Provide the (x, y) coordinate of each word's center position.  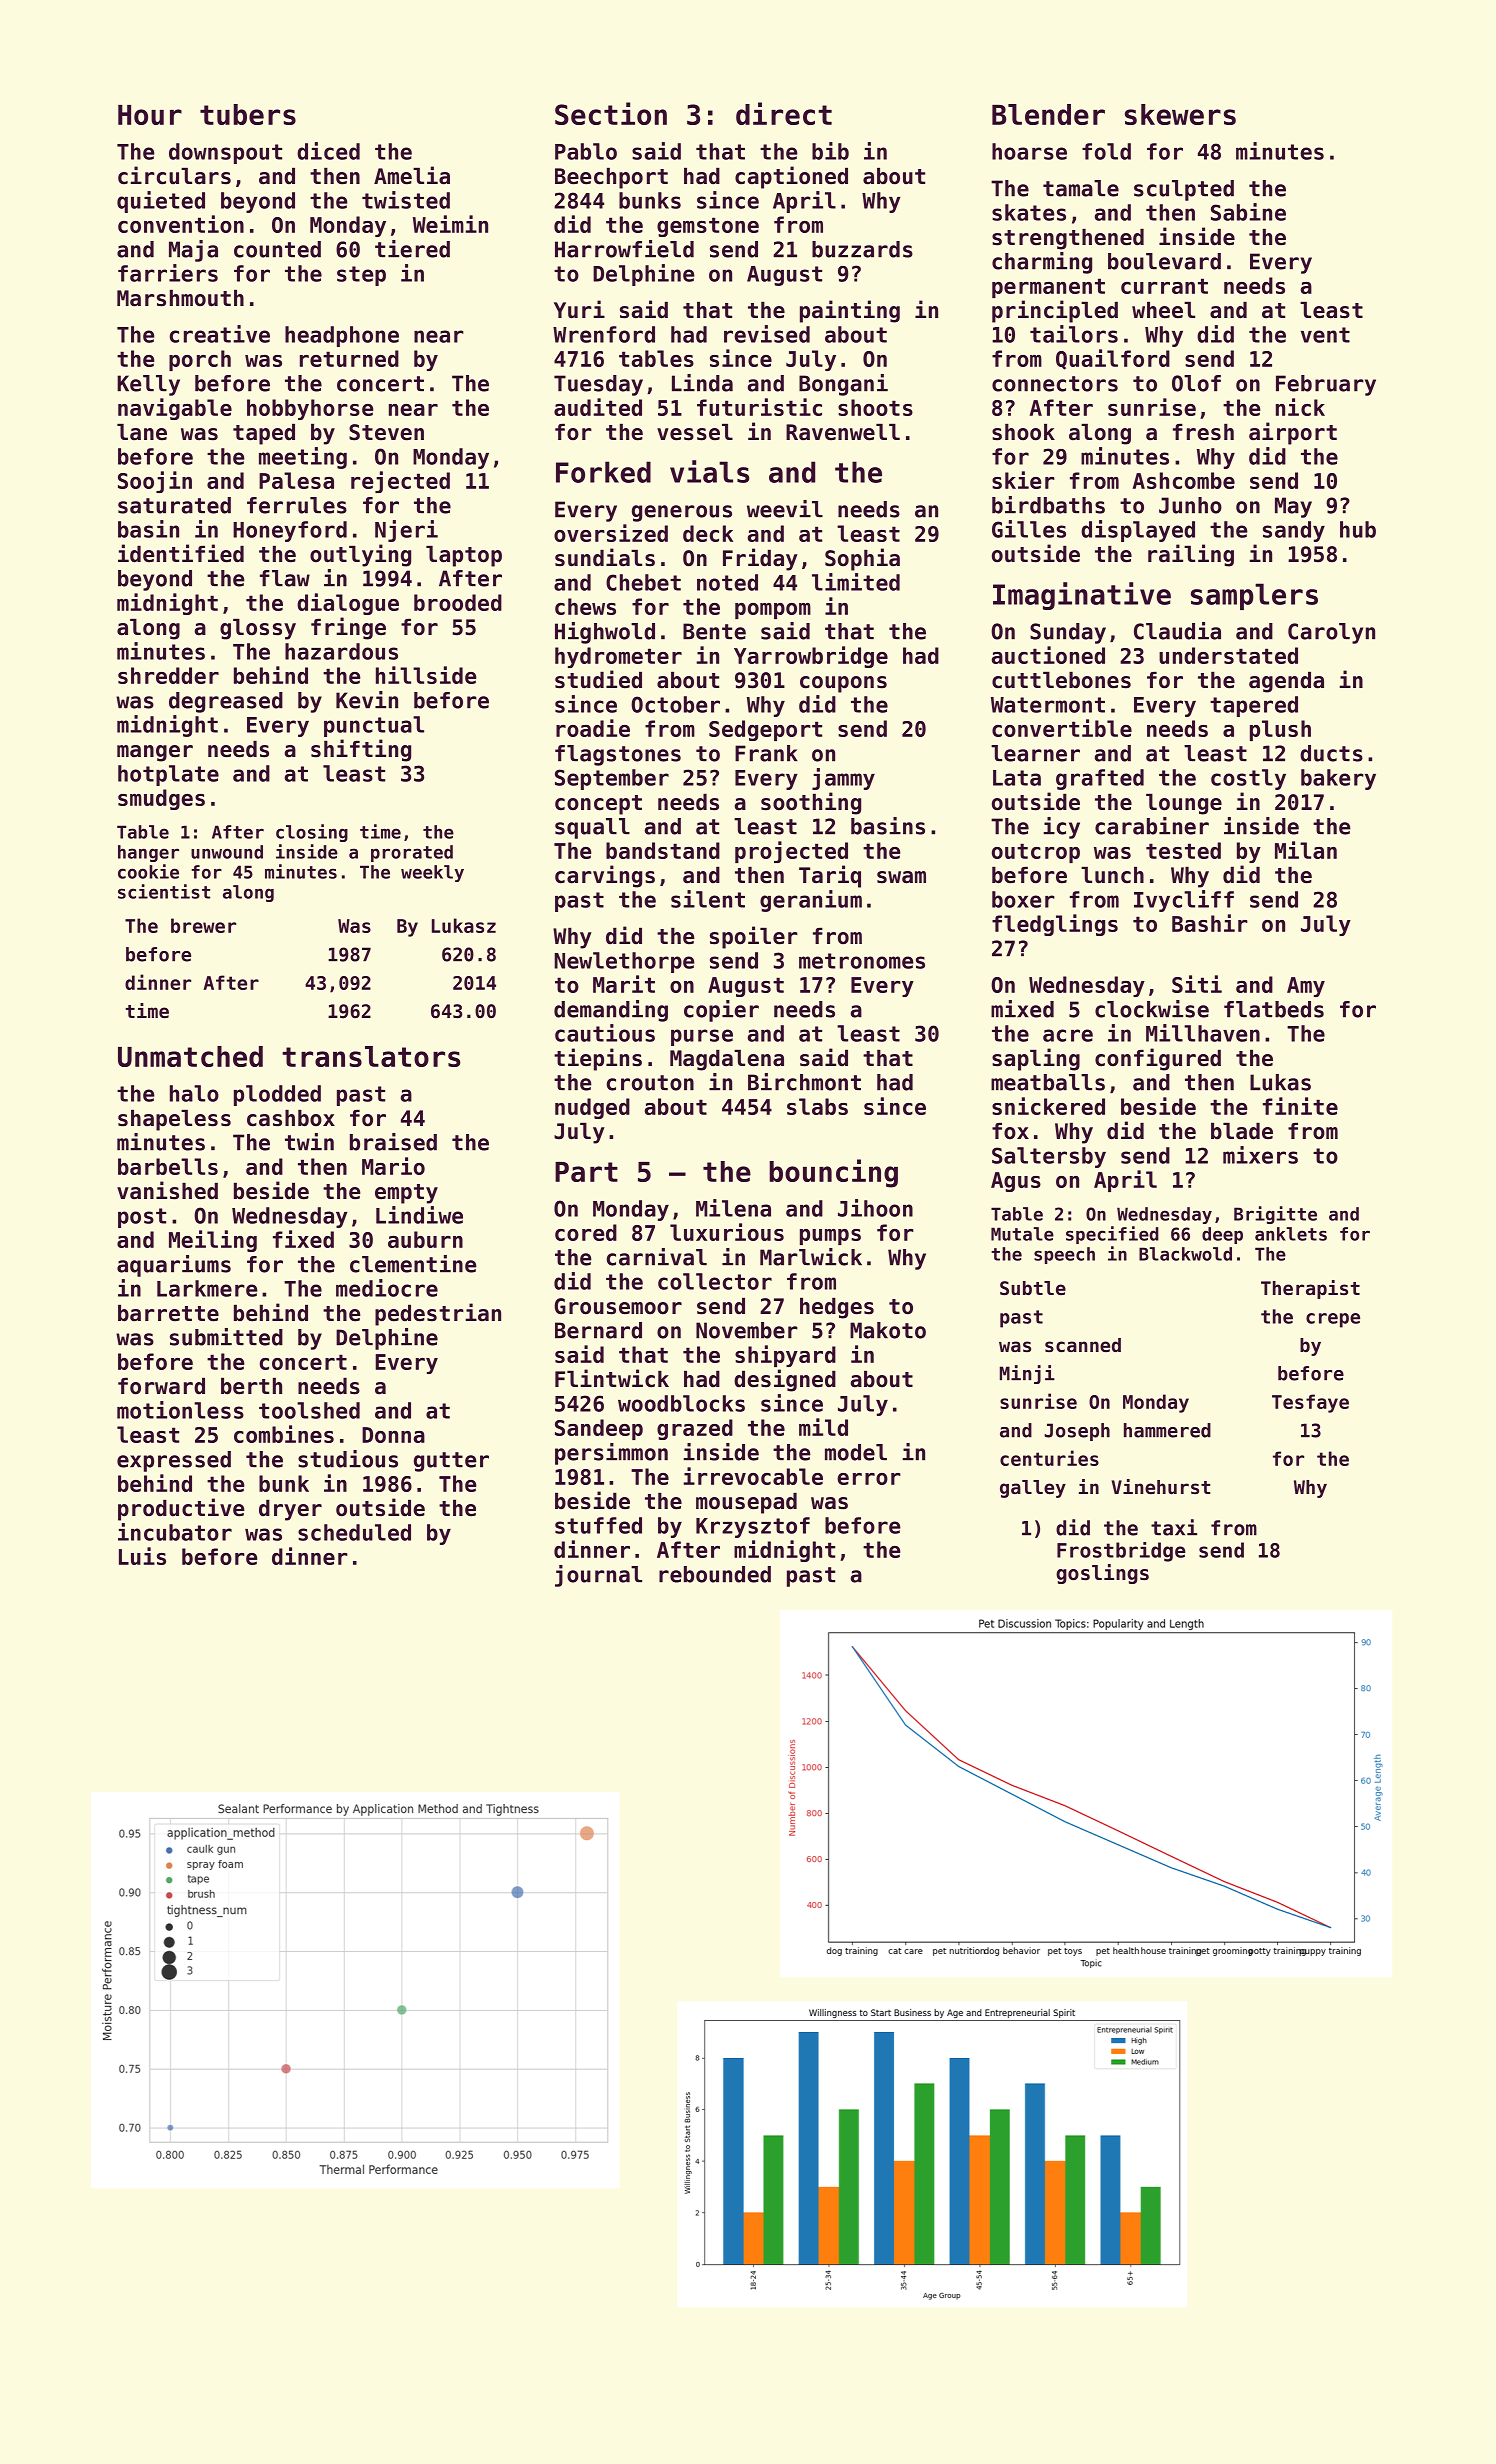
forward (161, 1386)
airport (1293, 433)
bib (830, 151)
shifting (361, 750)
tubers (248, 114)
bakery (1338, 779)
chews (585, 606)
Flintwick (612, 1378)
